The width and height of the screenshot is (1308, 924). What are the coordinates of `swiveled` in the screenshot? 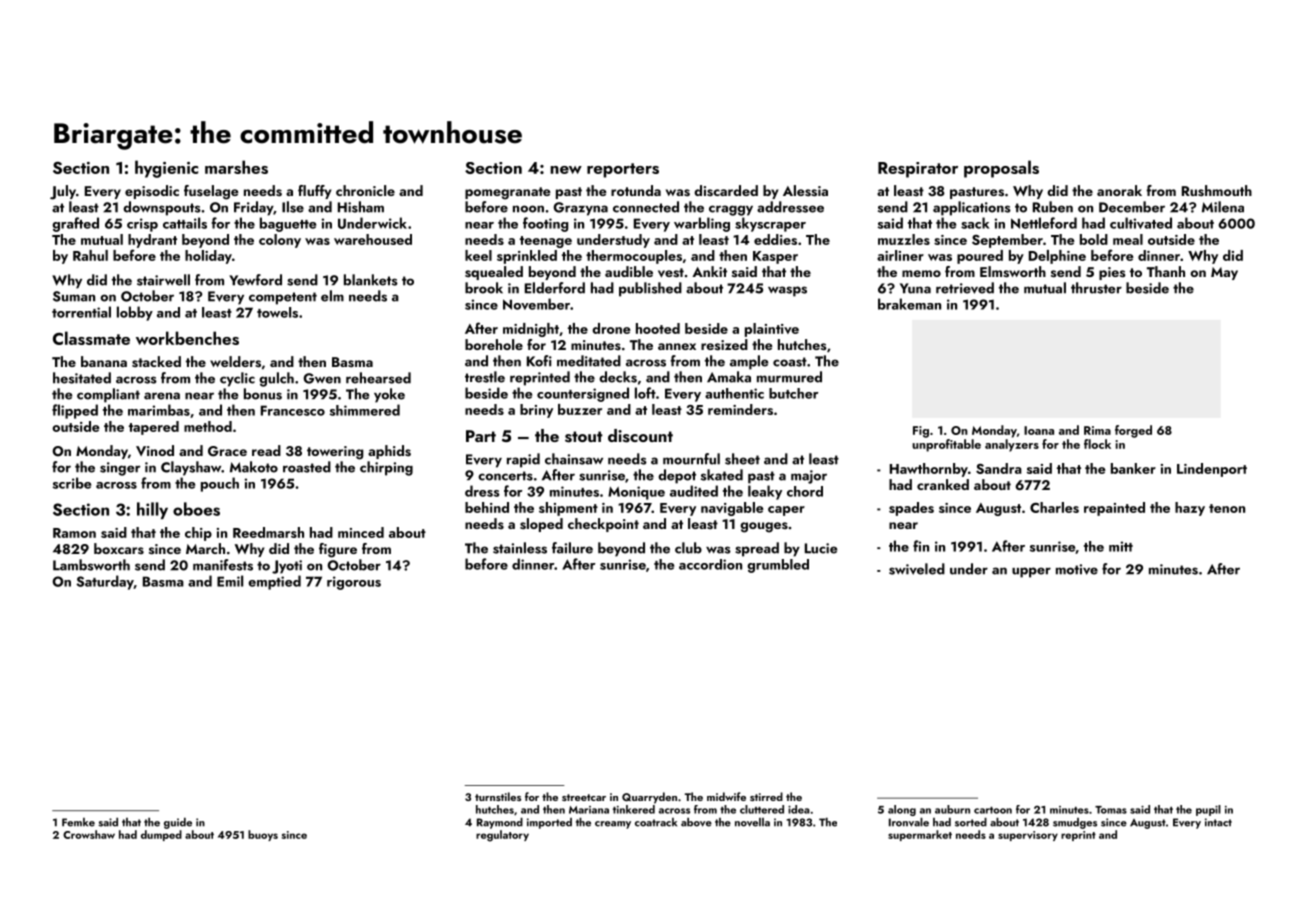 It's located at (917, 569).
